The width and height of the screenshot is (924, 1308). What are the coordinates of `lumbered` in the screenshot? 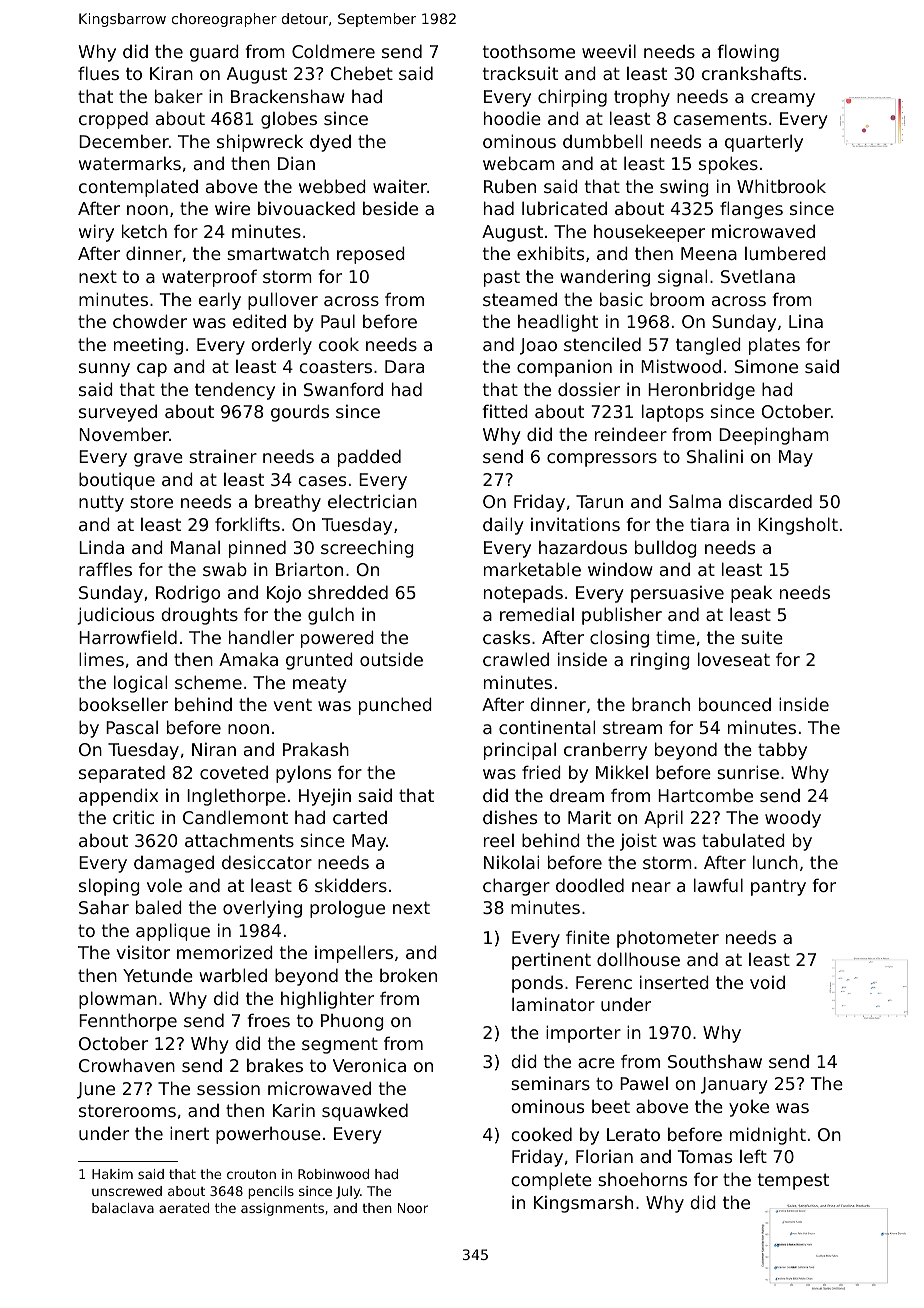 It's located at (785, 253).
